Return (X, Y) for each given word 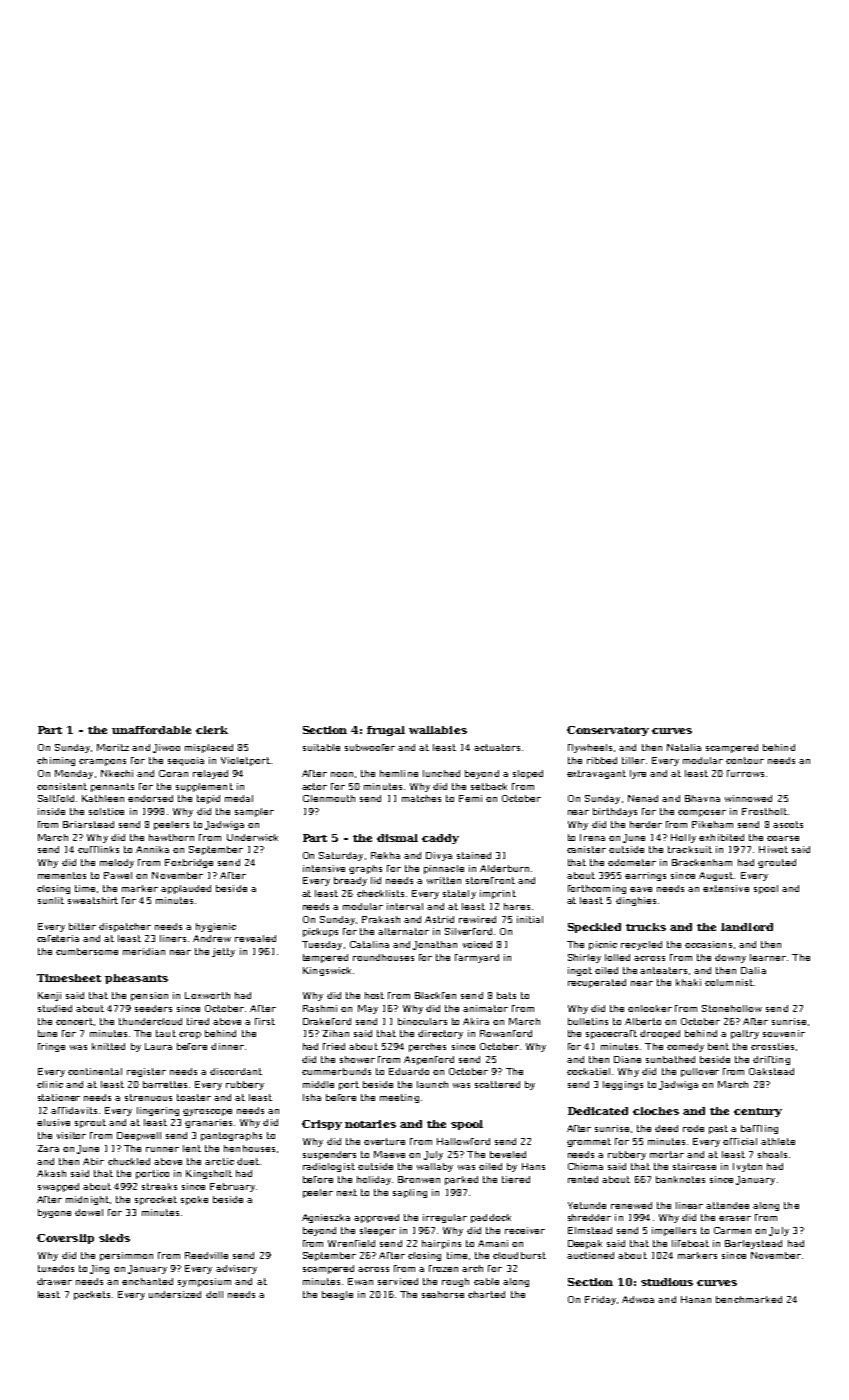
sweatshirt (93, 900)
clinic (50, 1084)
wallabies (438, 730)
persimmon (126, 1256)
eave (641, 889)
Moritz (113, 747)
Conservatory (608, 731)
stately (459, 894)
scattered (497, 1084)
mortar (667, 1154)
